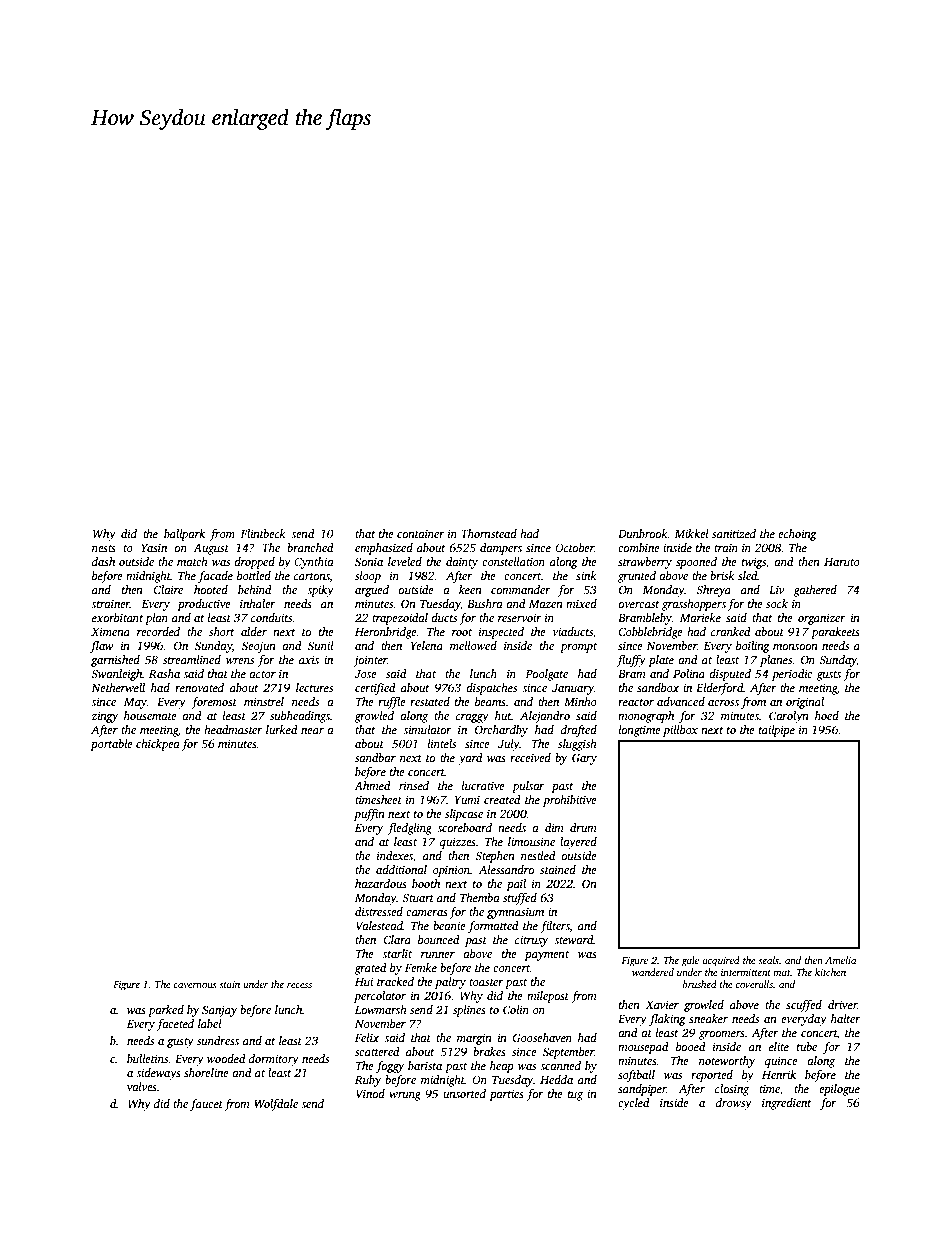  I want to click on cavernous, so click(195, 985).
